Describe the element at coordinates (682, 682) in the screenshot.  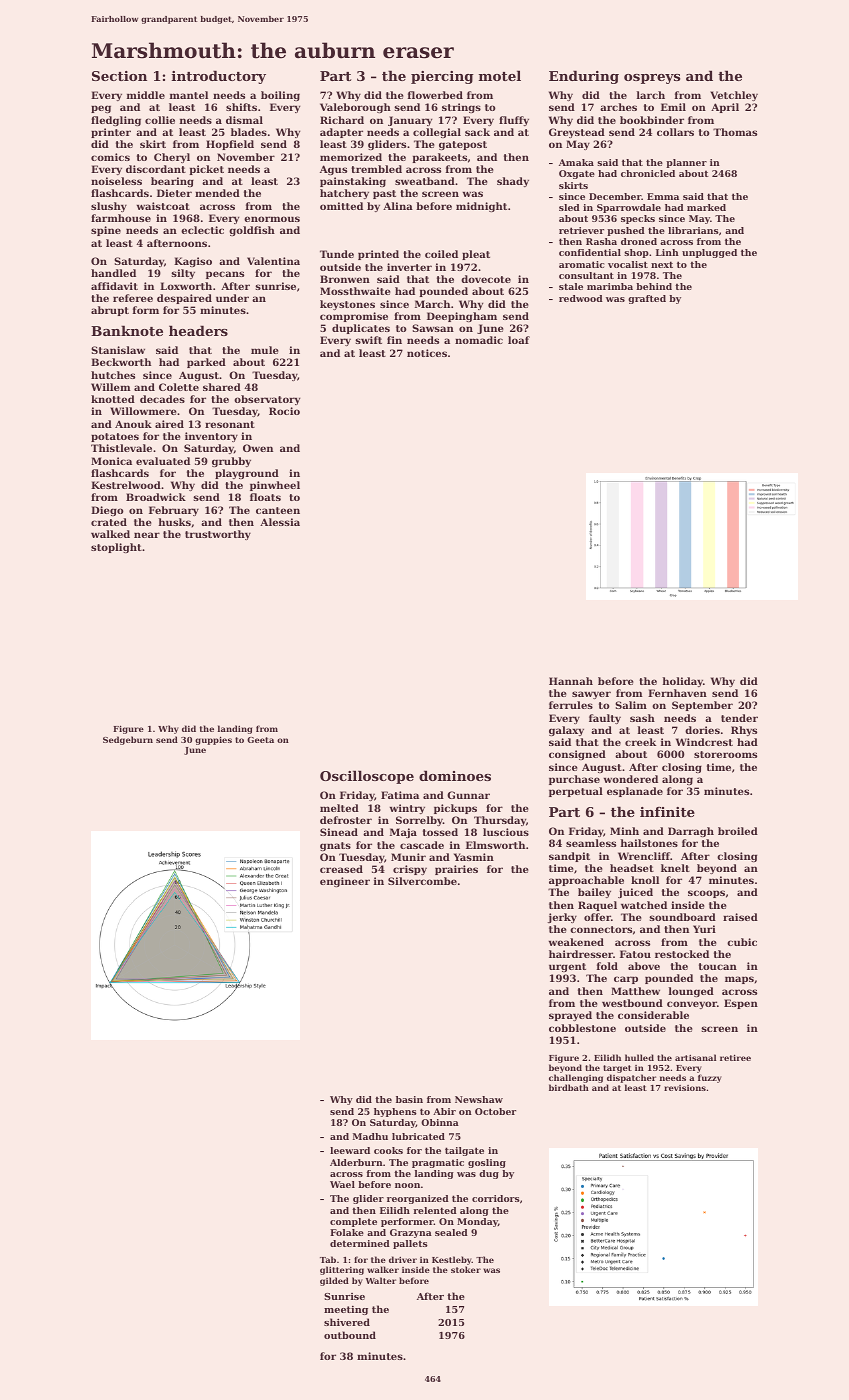
I see `holiday` at that location.
